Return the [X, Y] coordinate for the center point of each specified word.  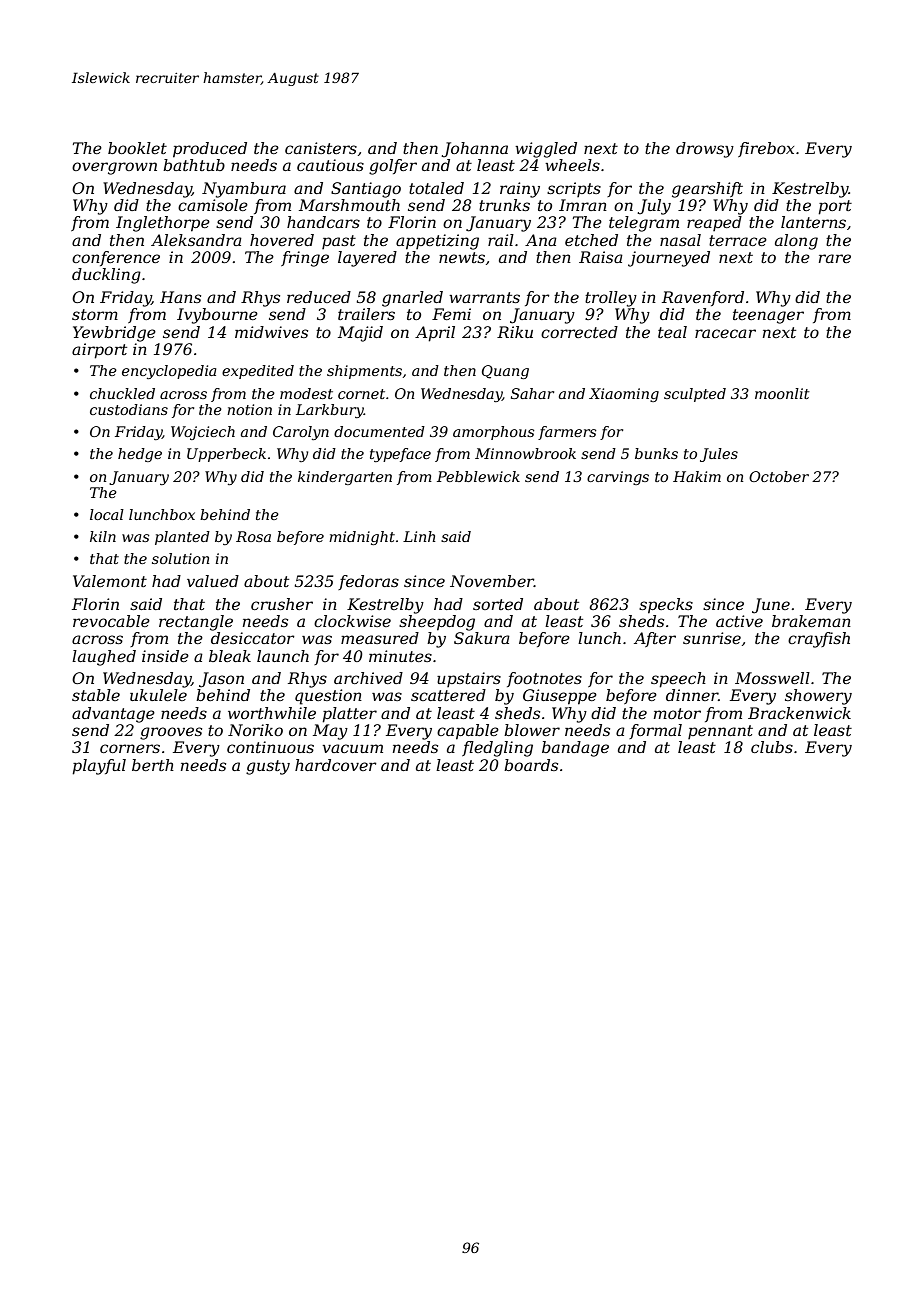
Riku [515, 332]
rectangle [196, 623]
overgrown [114, 168]
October [779, 476]
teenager [768, 316]
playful [99, 767]
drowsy [705, 150]
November [492, 581]
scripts [574, 189]
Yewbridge [114, 334]
